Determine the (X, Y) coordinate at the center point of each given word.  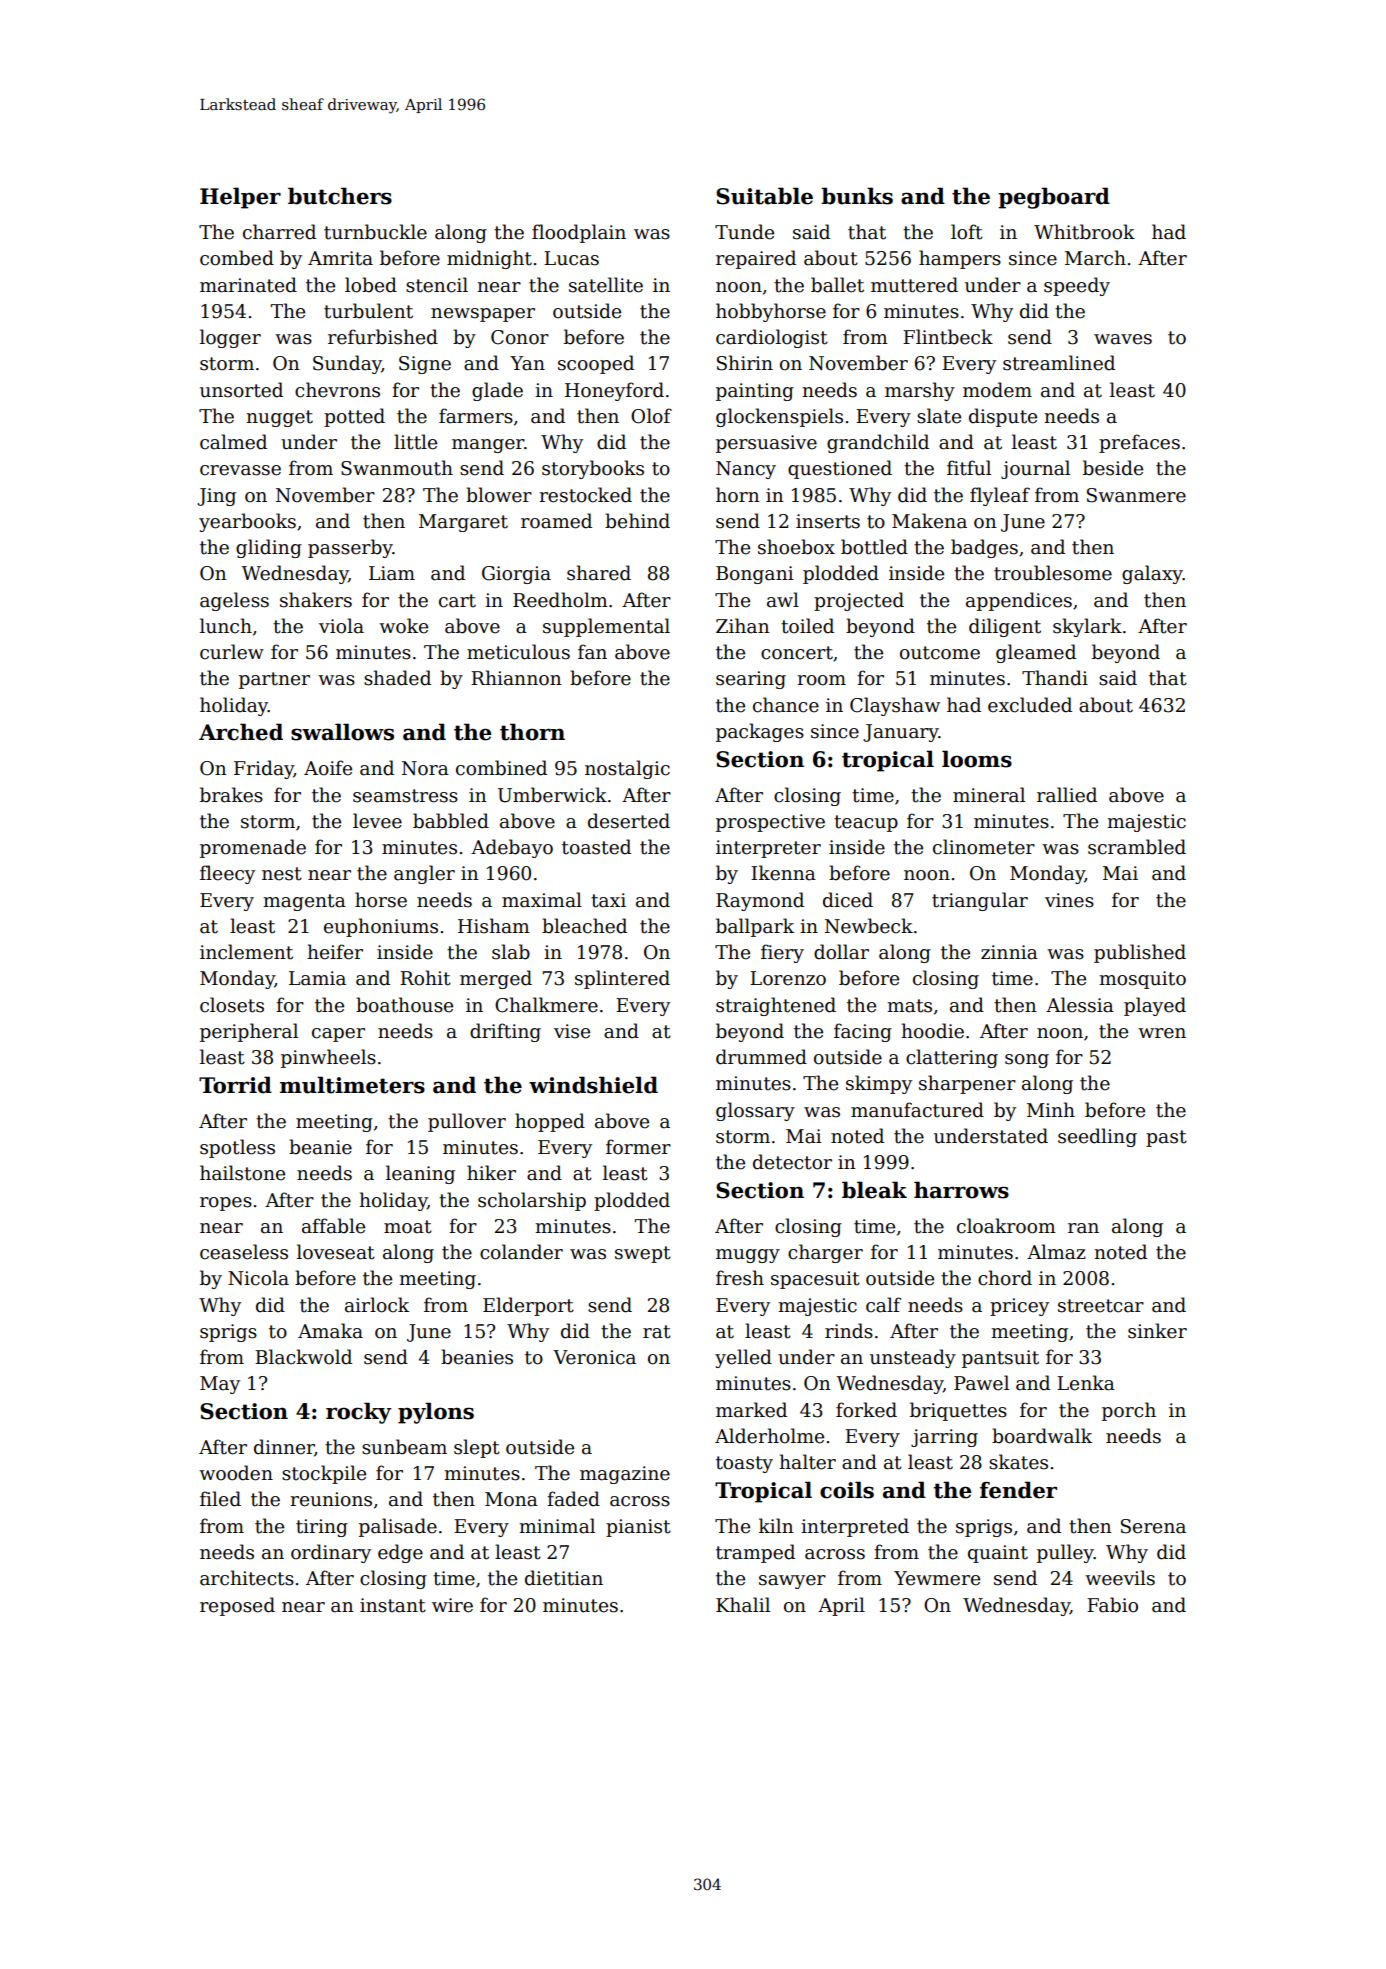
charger (825, 1253)
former (638, 1147)
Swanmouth (397, 468)
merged (496, 979)
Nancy (746, 470)
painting (755, 392)
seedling (1097, 1137)
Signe (425, 365)
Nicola (258, 1278)
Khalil (743, 1605)
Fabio (1112, 1605)
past (1166, 1138)
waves (1123, 339)
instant (393, 1605)
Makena (929, 521)
